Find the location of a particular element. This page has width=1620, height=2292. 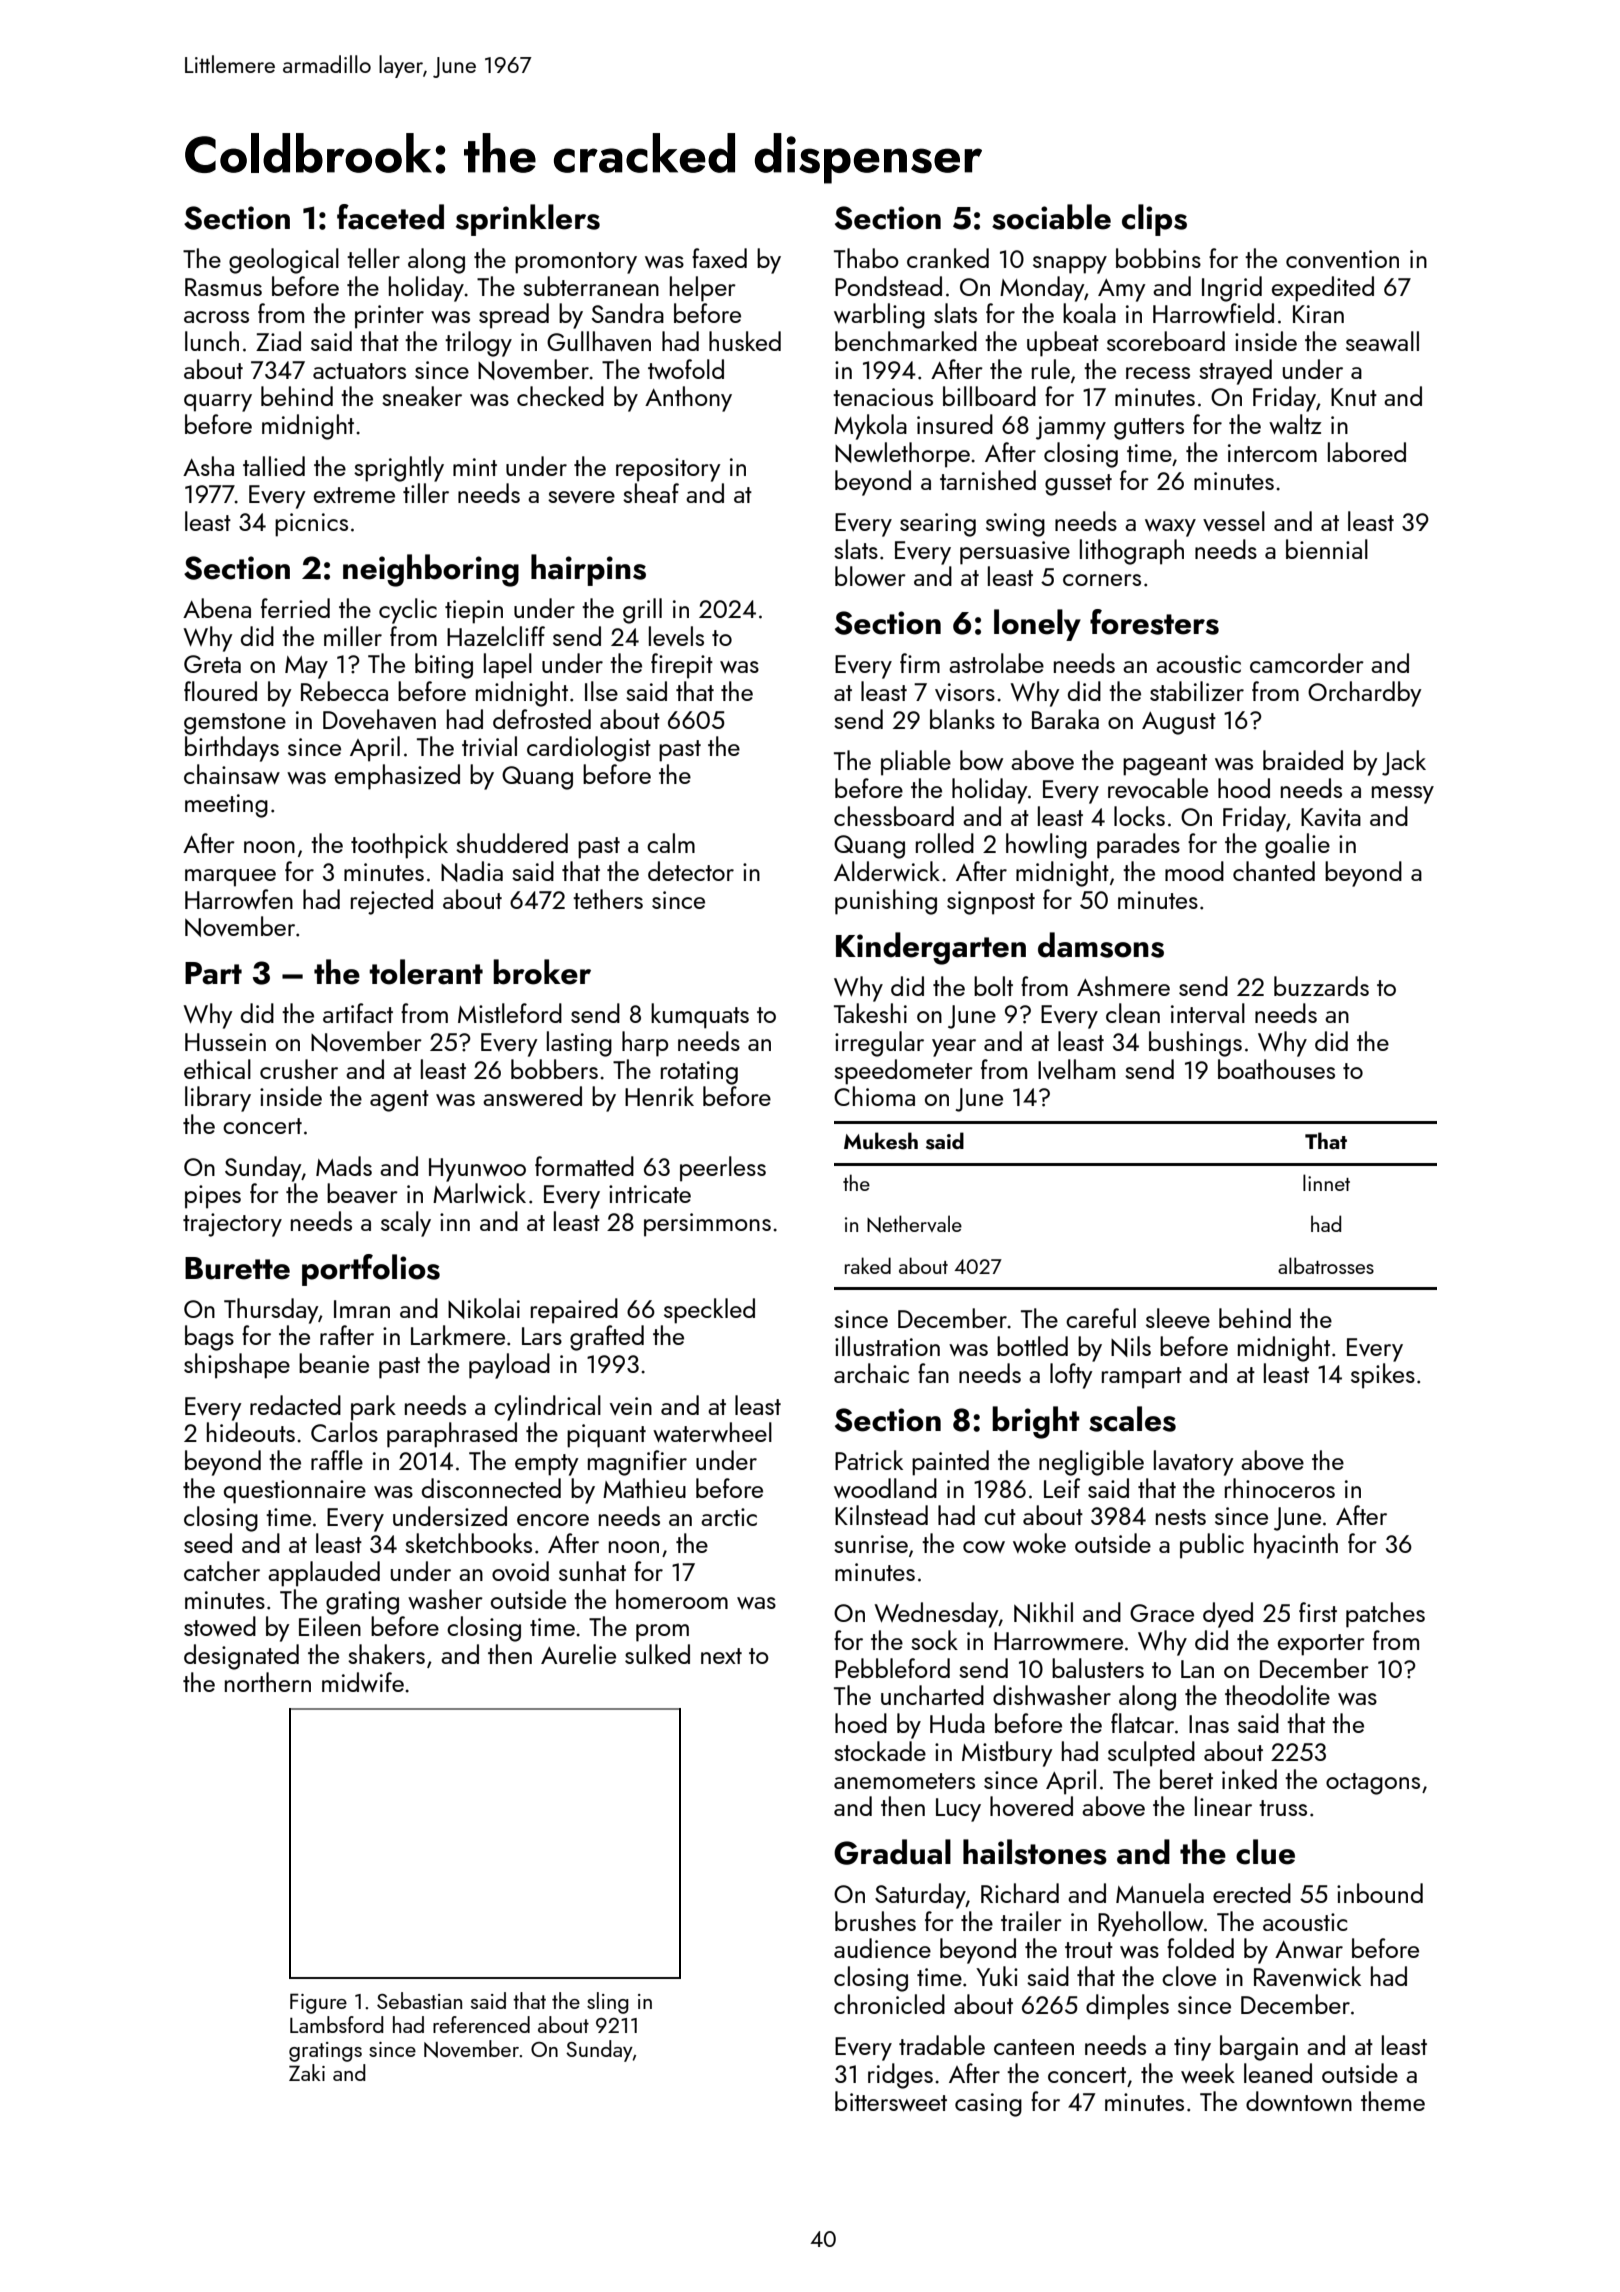

seed is located at coordinates (208, 1543).
